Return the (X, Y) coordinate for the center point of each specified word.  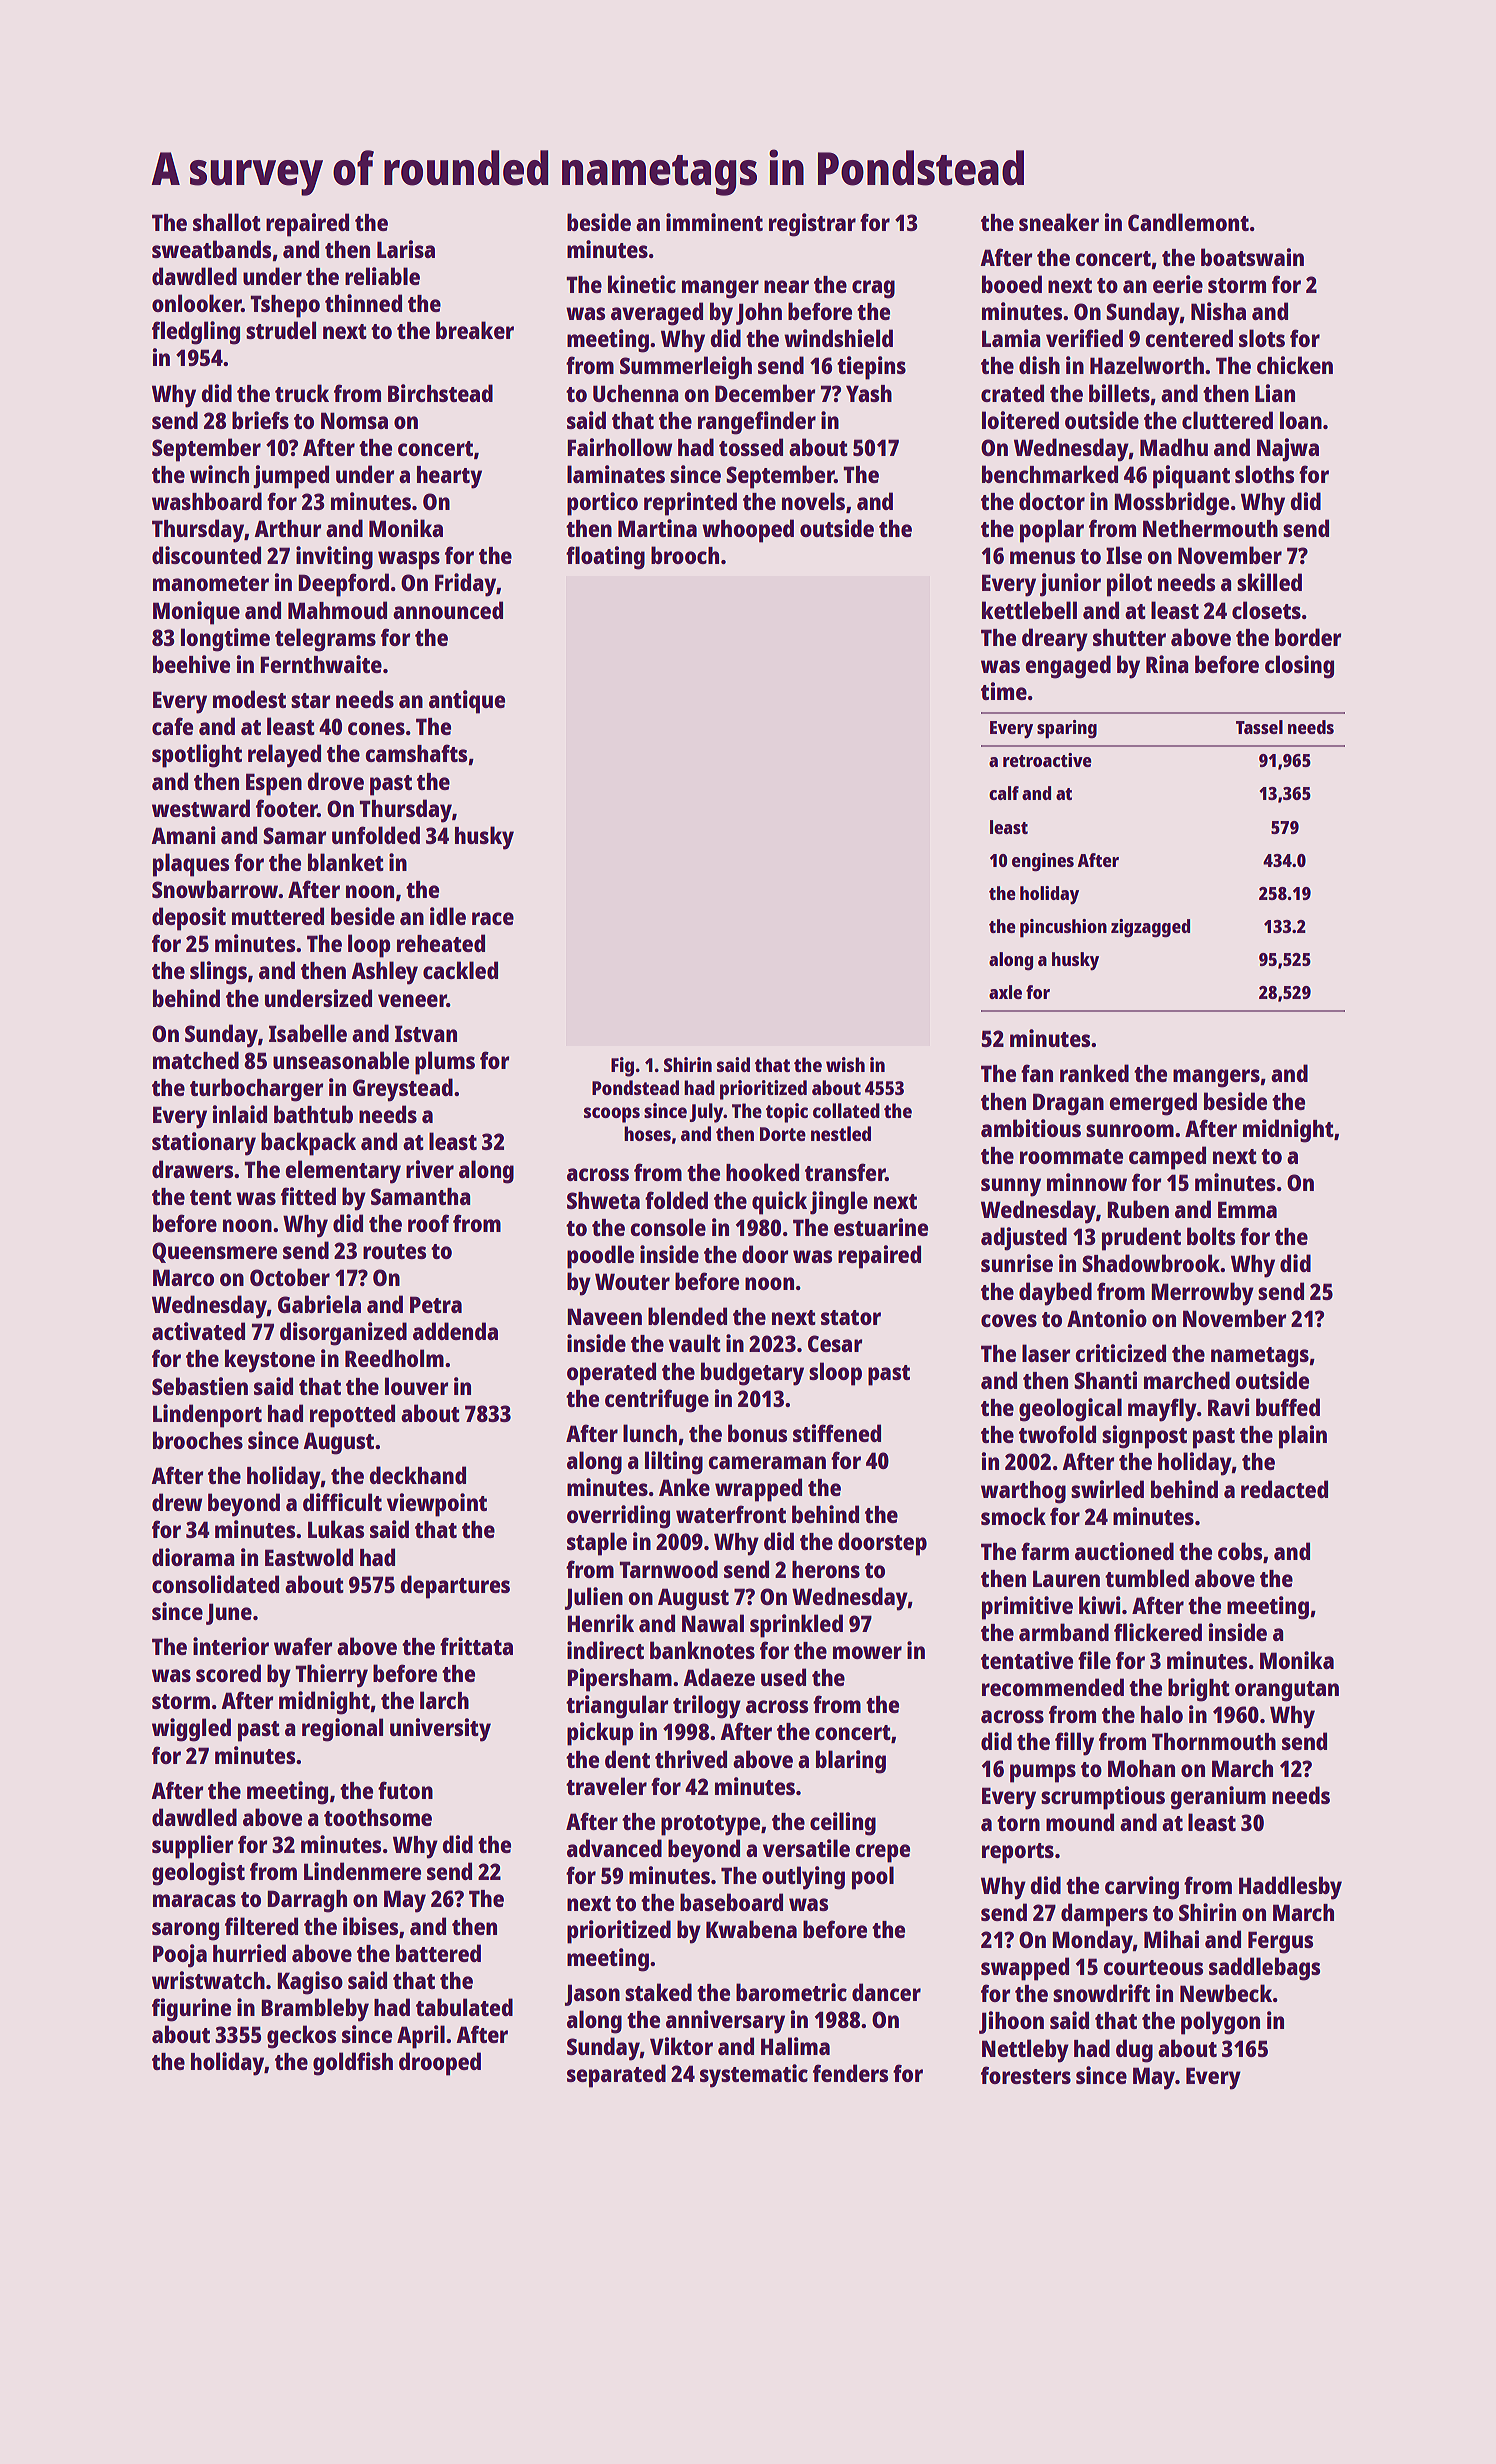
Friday (465, 585)
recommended (1053, 1687)
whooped (748, 531)
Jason (592, 1995)
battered (438, 1953)
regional (342, 1730)
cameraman (767, 1462)
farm (1045, 1551)
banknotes (702, 1650)
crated (1012, 393)
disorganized (343, 1334)
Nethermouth (1210, 528)
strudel (281, 330)
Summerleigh (686, 368)
